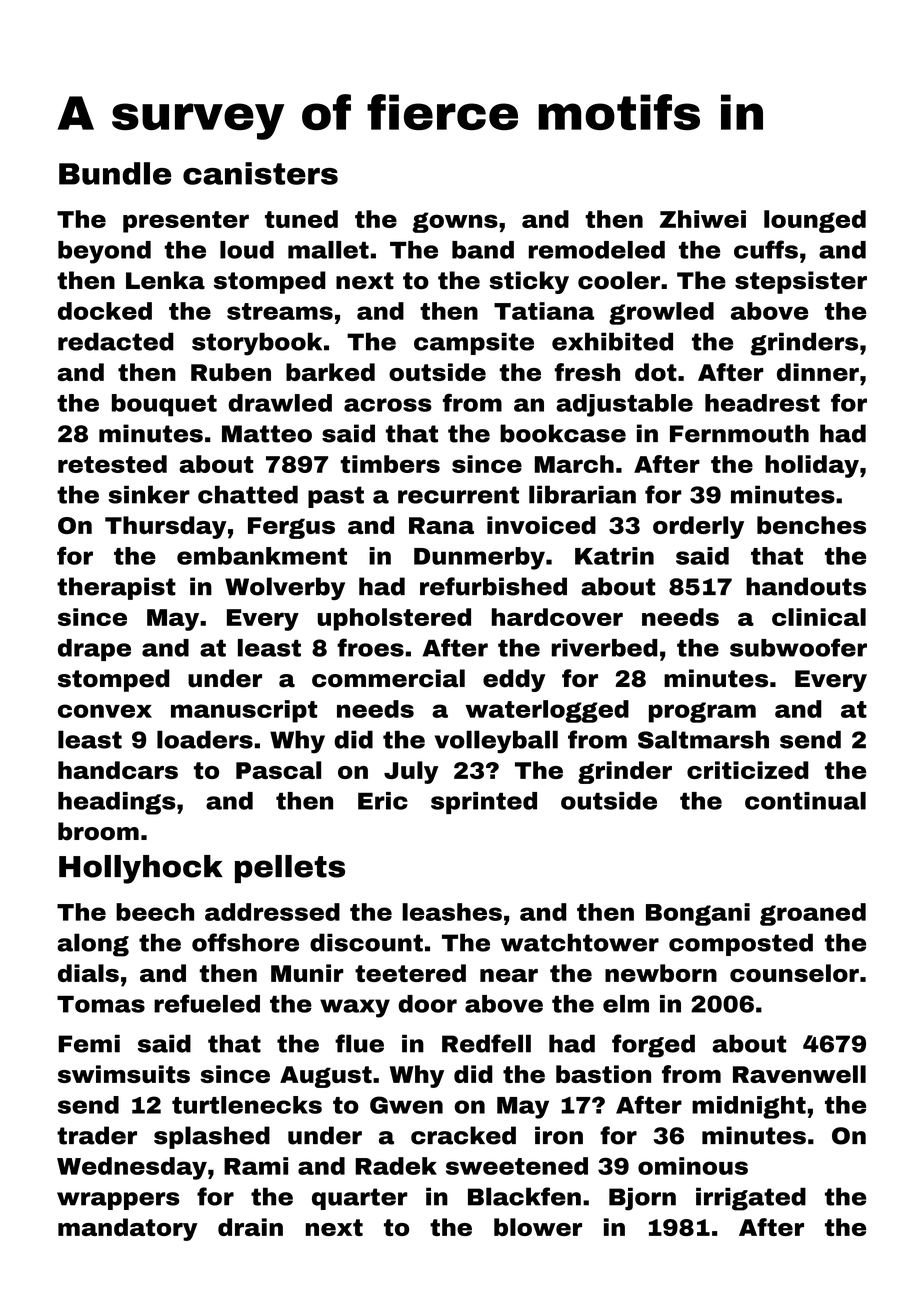  I want to click on Zhiwei, so click(703, 219).
